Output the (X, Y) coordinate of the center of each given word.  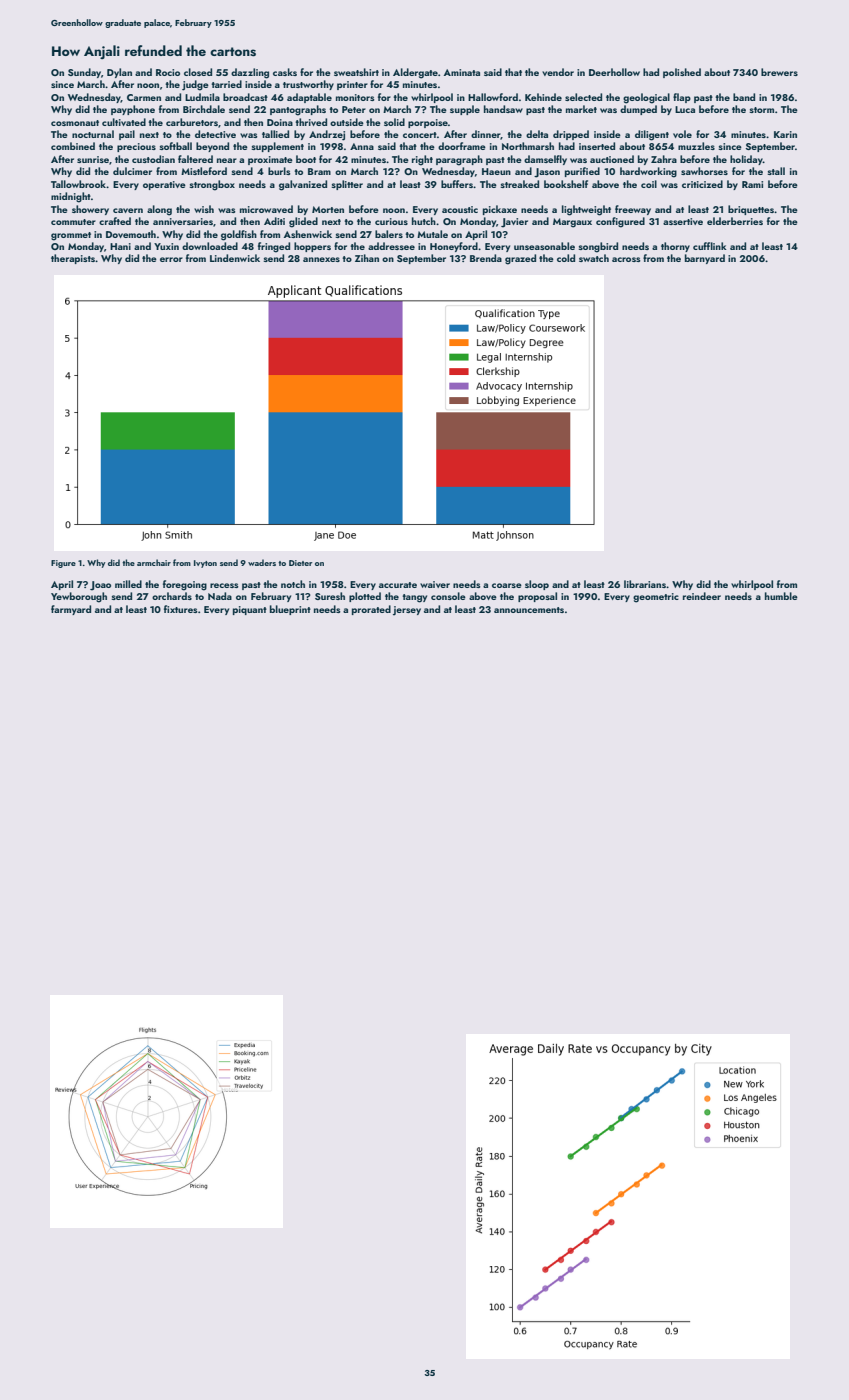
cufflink (710, 246)
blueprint (290, 610)
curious (391, 221)
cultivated (124, 122)
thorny (675, 247)
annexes (321, 259)
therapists (73, 259)
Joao (100, 586)
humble (781, 596)
